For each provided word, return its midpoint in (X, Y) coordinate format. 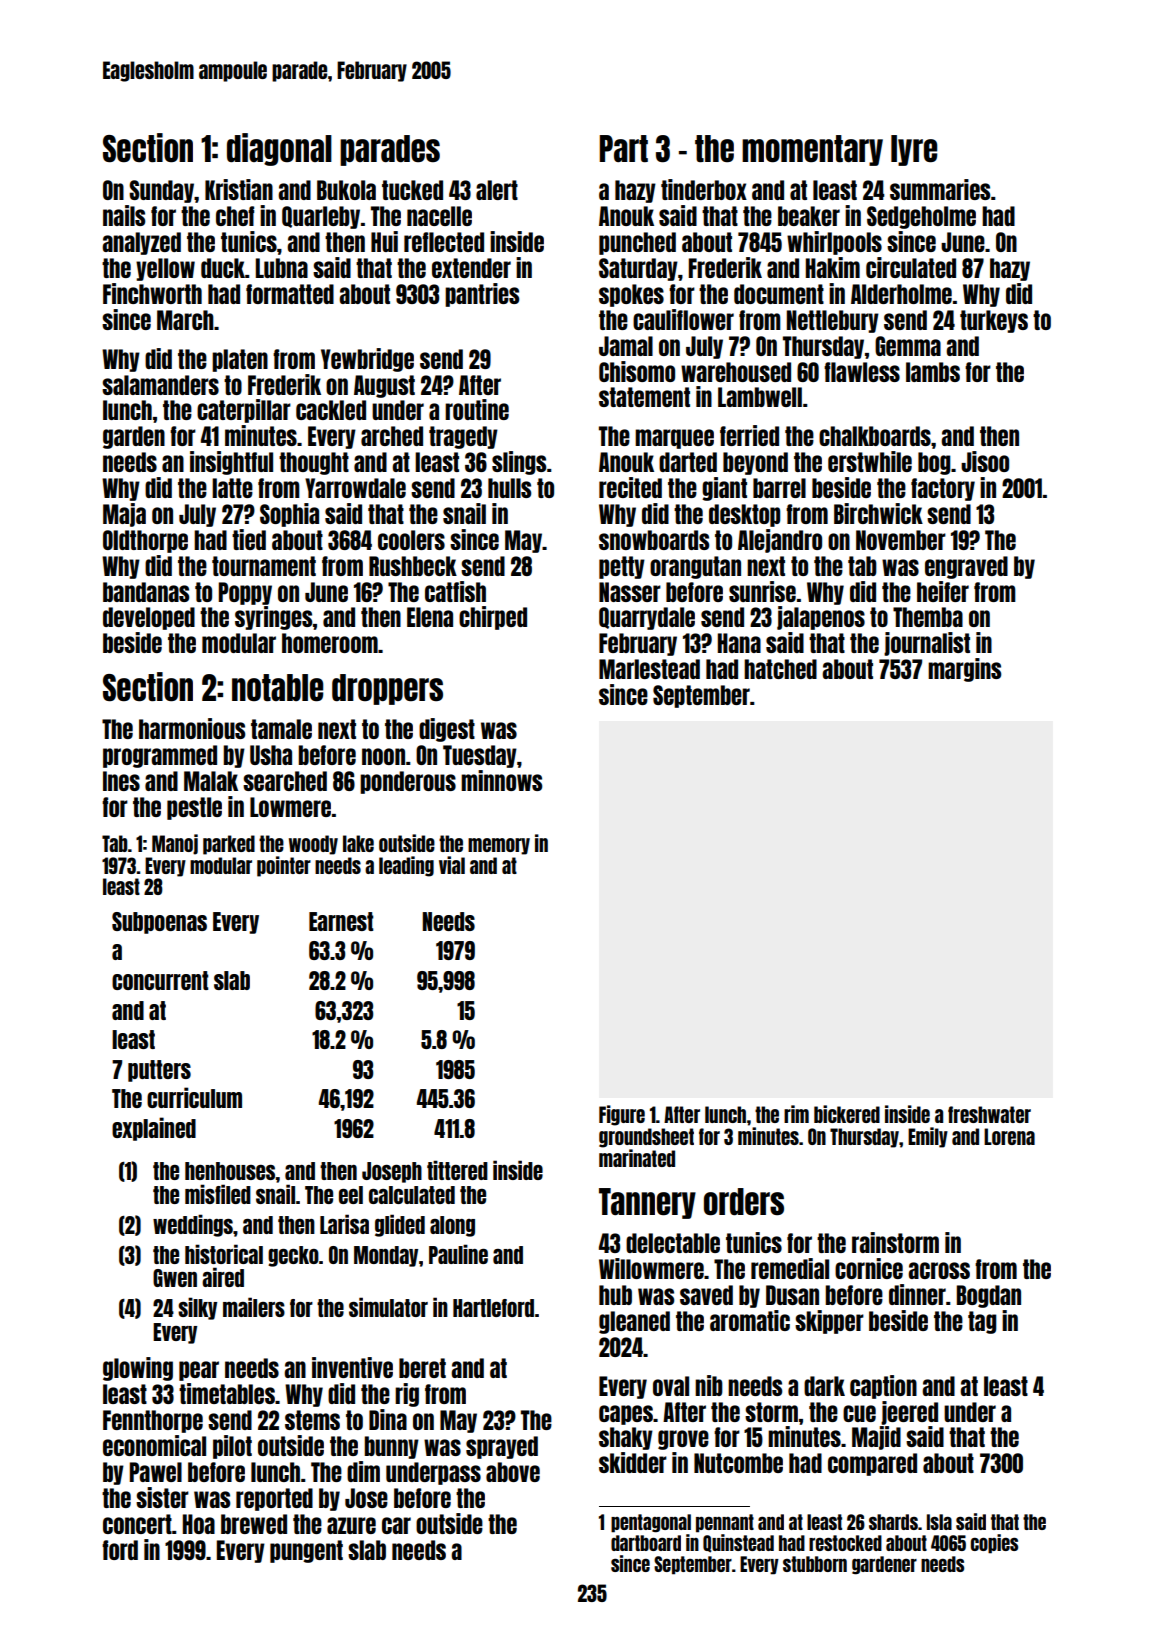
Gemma (908, 346)
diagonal (279, 149)
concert (137, 1524)
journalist (927, 644)
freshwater (989, 1114)
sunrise (762, 591)
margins (964, 670)
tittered (457, 1170)
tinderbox (704, 189)
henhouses (230, 1171)
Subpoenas (159, 923)
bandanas (146, 592)
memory (499, 846)
